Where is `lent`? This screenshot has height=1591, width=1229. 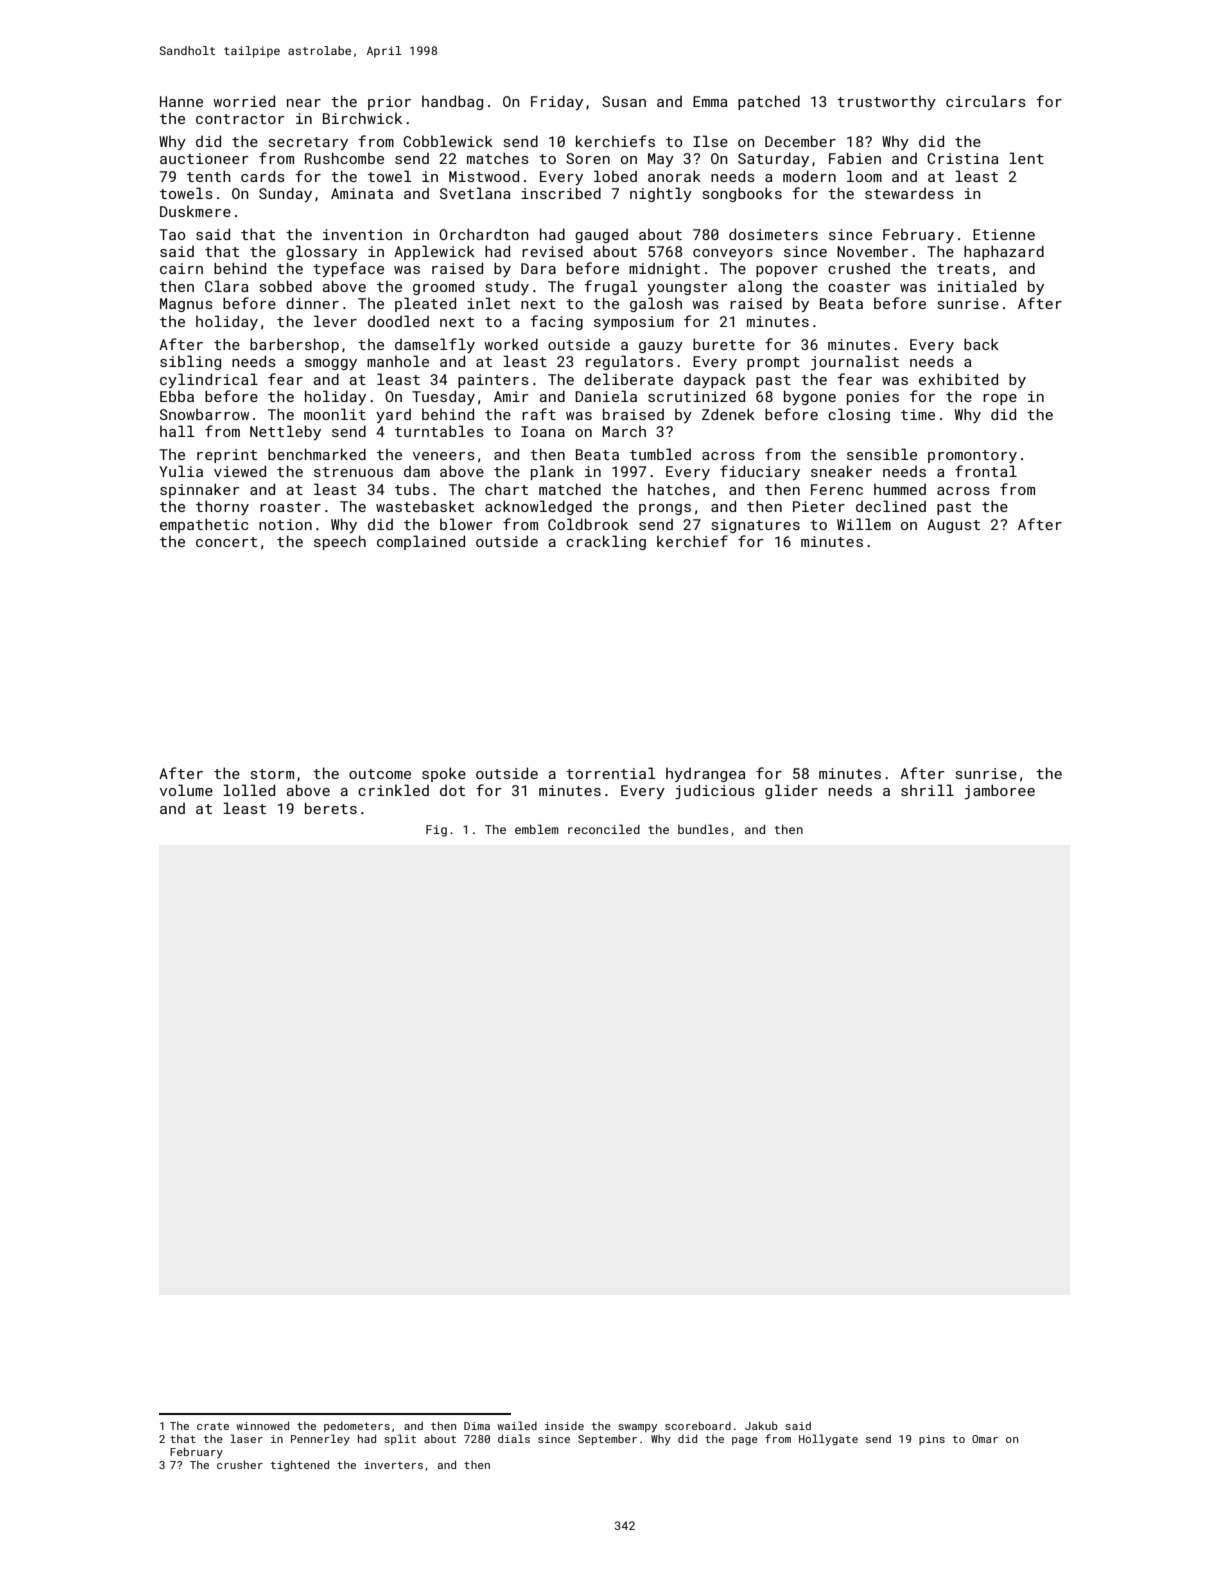
lent is located at coordinates (1026, 158).
